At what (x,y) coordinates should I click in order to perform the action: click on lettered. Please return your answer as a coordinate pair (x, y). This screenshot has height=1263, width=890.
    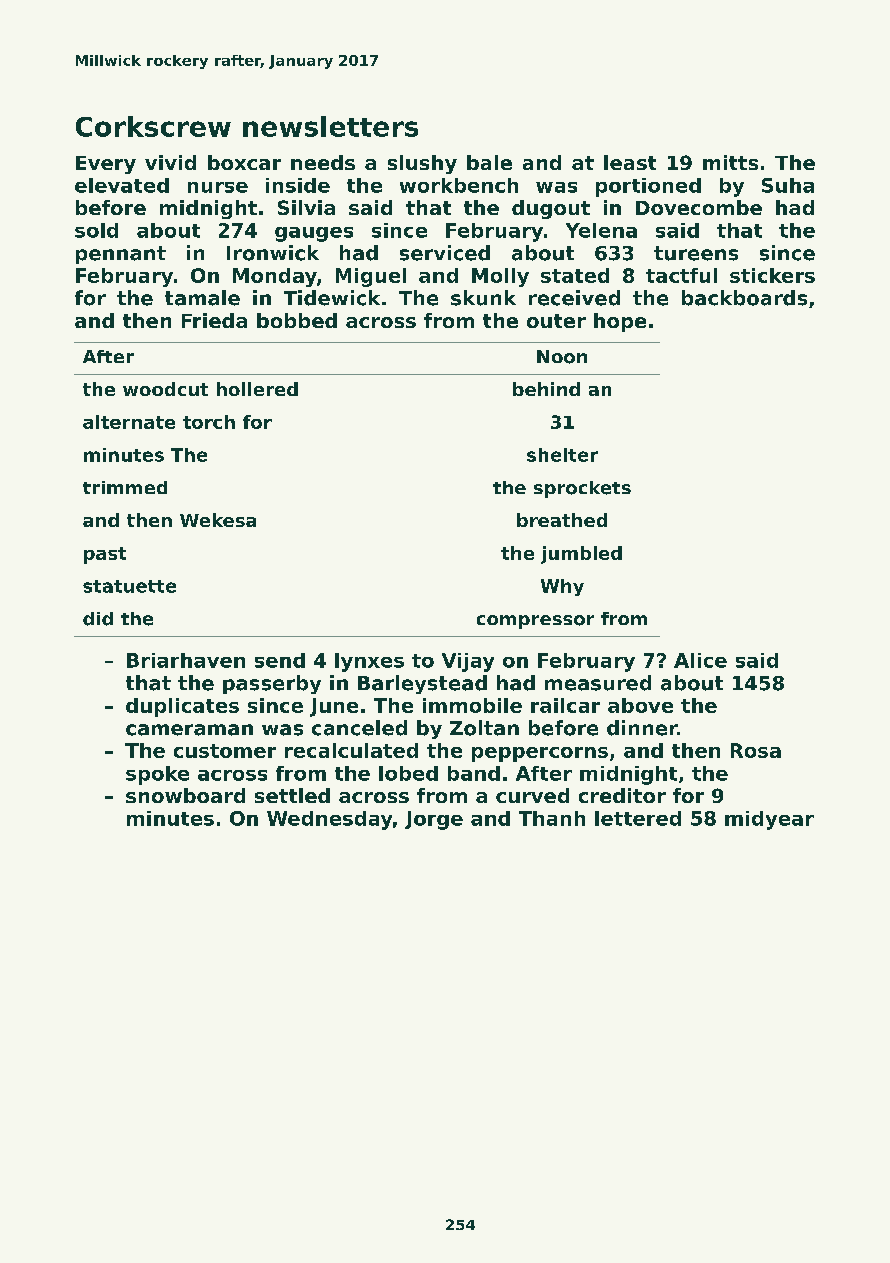
    Looking at the image, I should click on (638, 818).
